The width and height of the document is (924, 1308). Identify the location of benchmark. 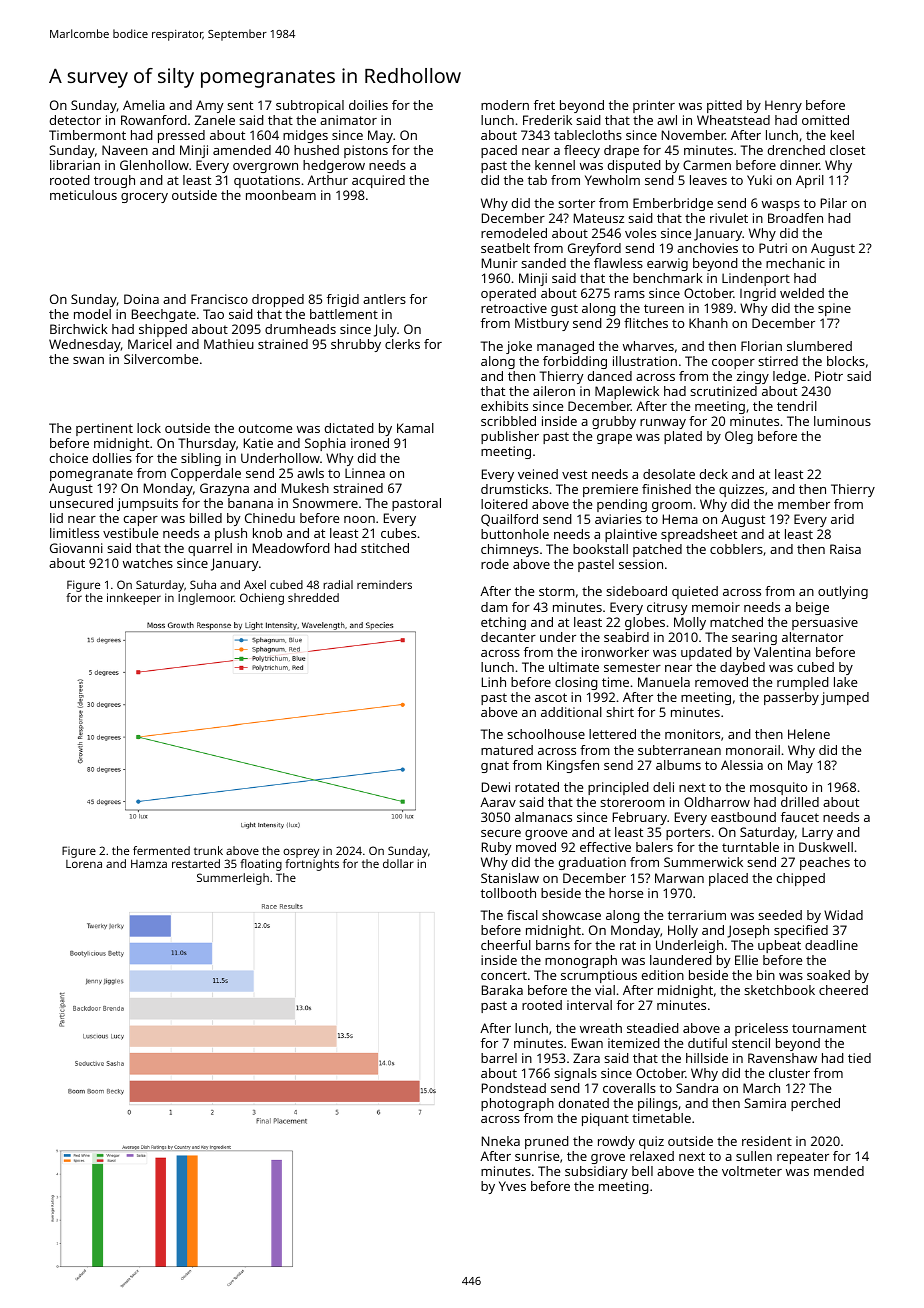
(668, 278).
